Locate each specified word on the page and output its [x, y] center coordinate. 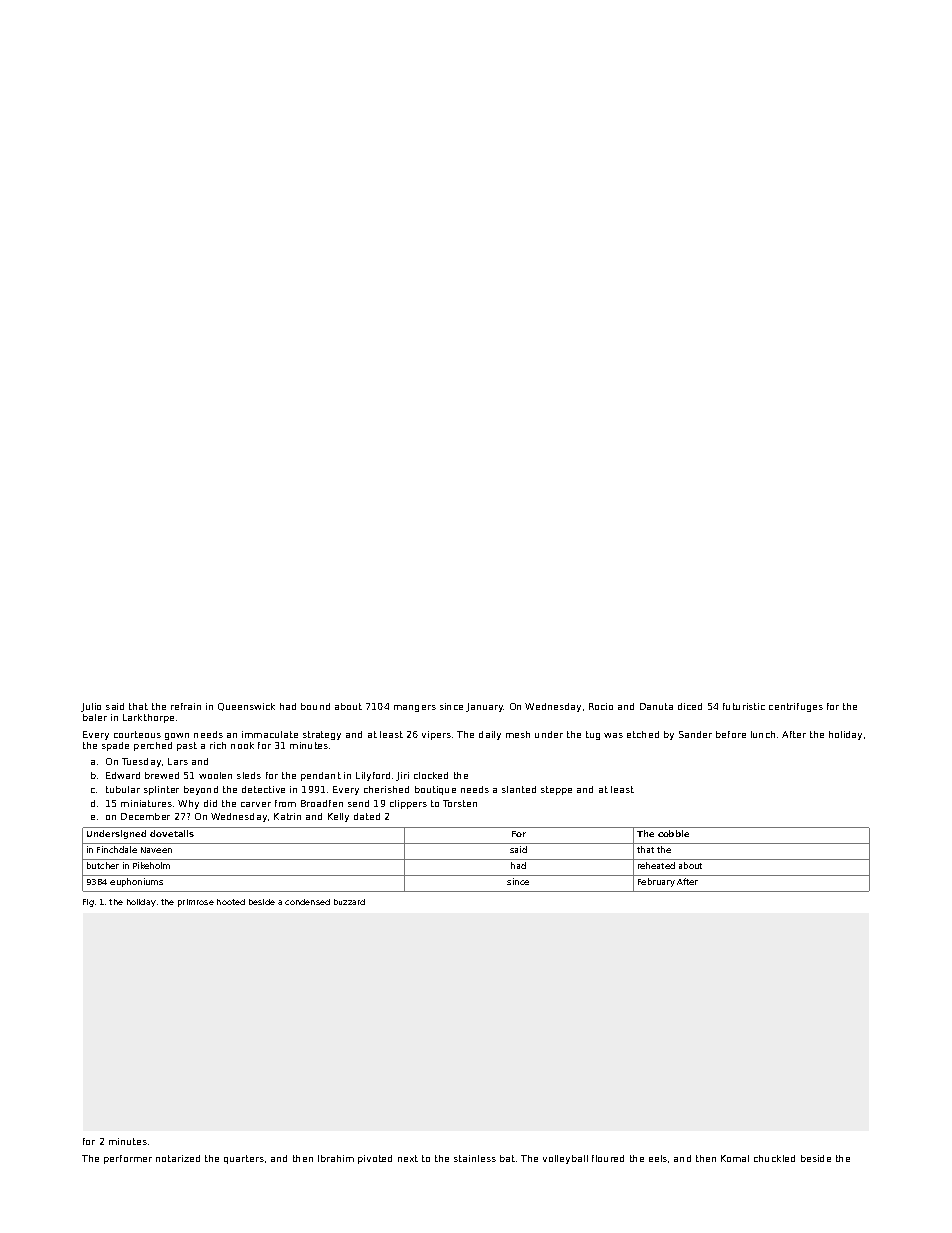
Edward [123, 775]
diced [690, 706]
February [656, 882]
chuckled [774, 1158]
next [408, 1158]
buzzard [349, 902]
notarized [178, 1158]
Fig [88, 903]
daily [490, 735]
